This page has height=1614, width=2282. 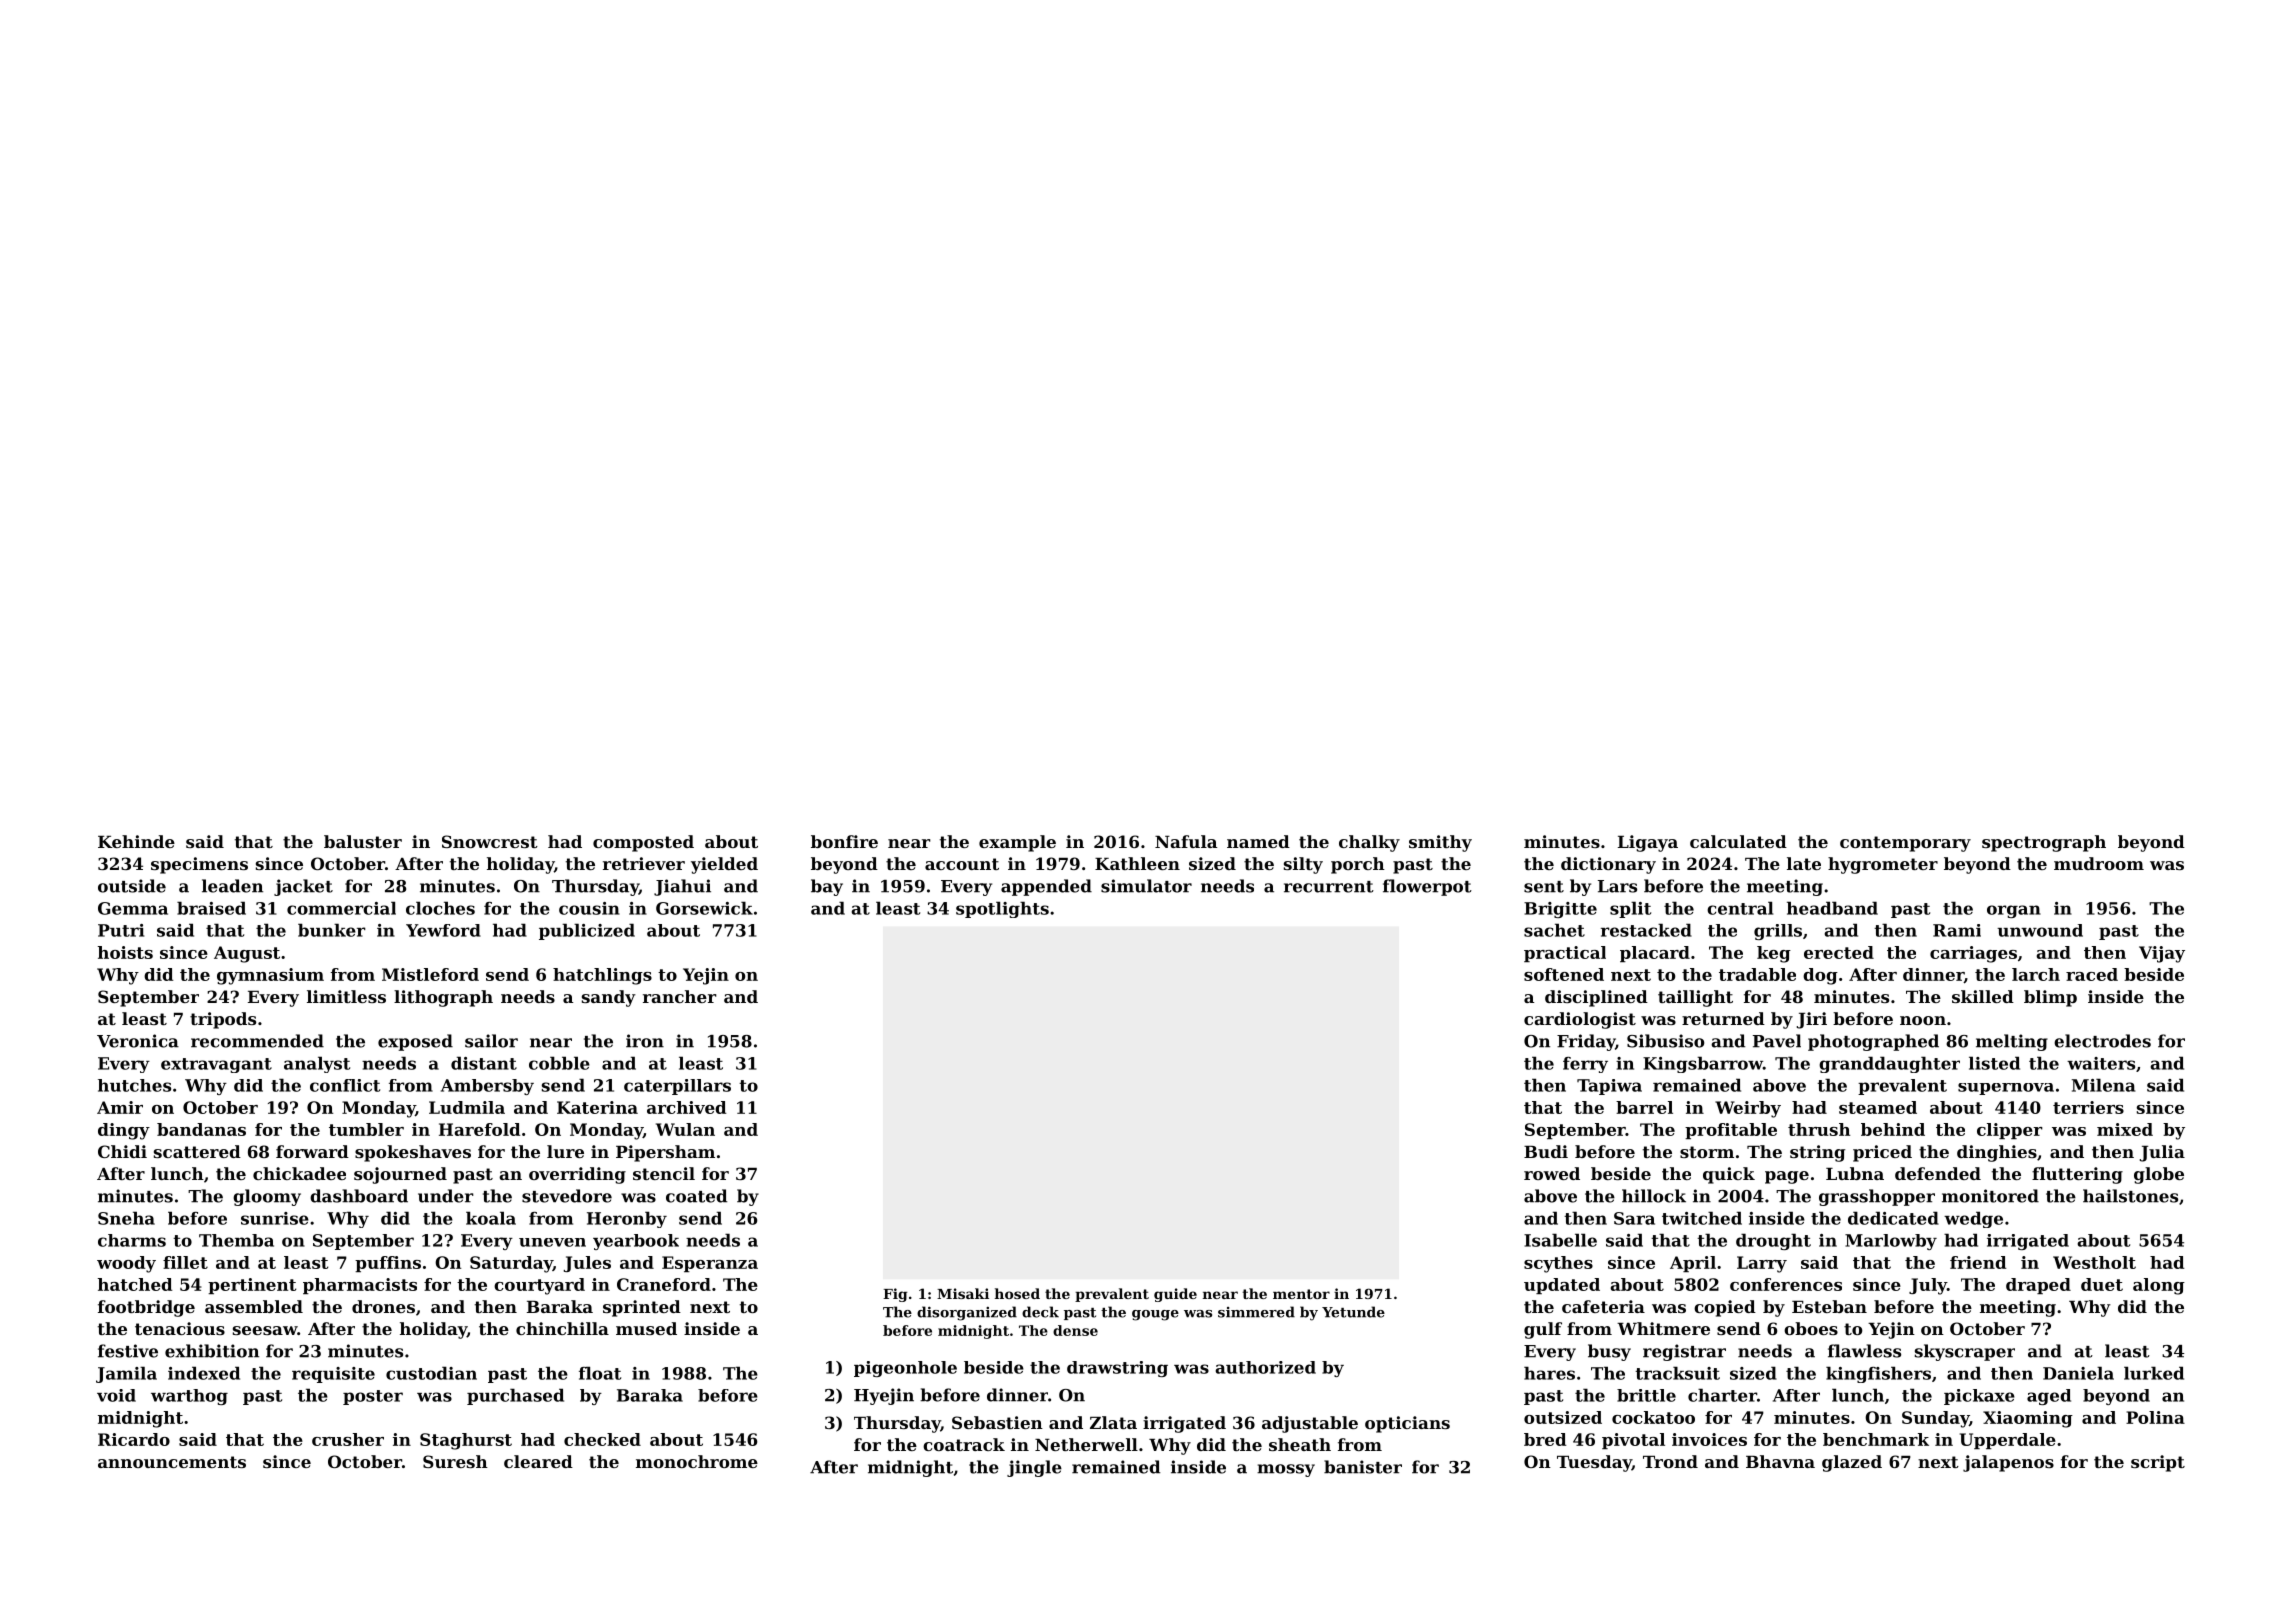 I want to click on Westholt, so click(x=2094, y=1262).
